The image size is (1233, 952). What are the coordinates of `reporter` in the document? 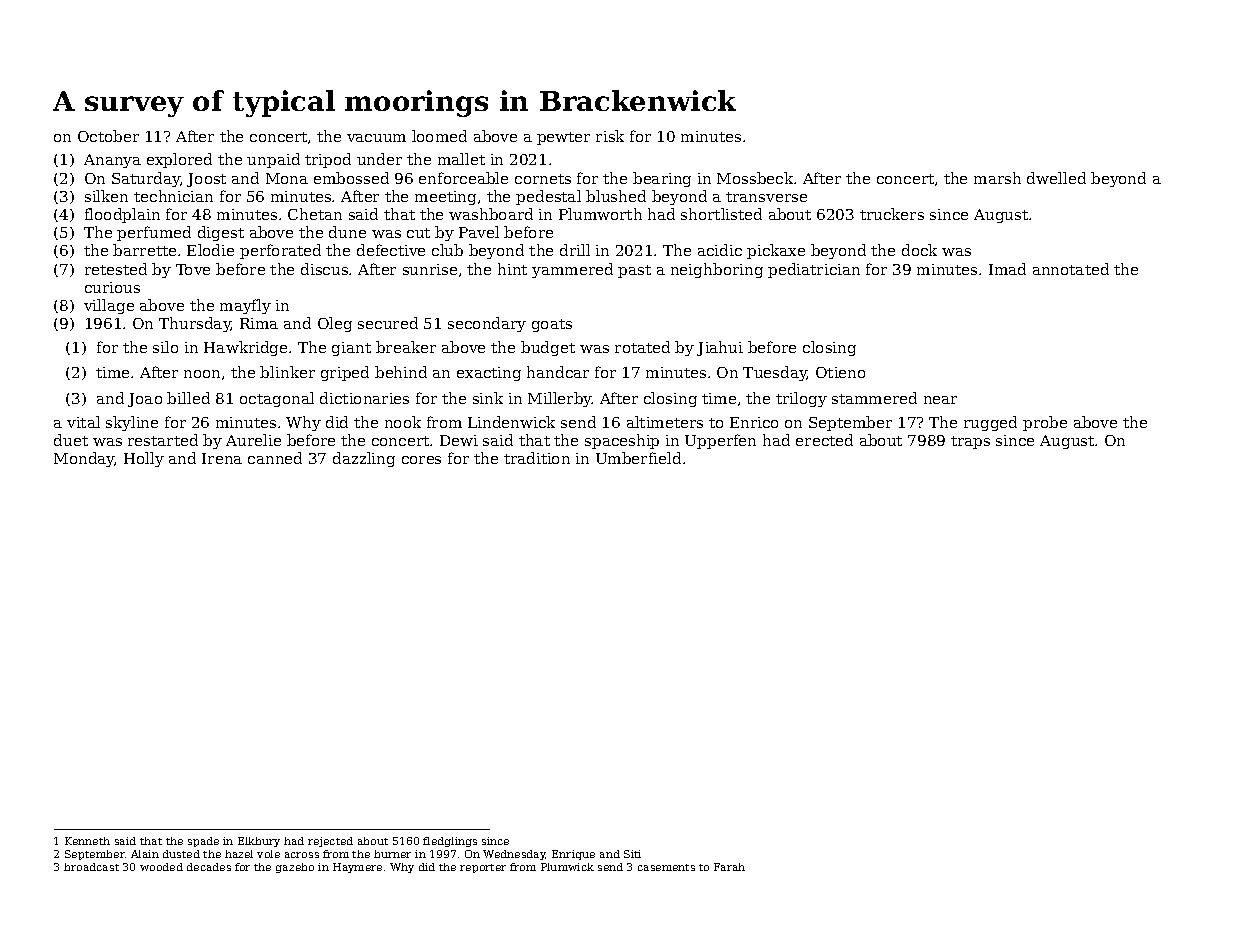 It's located at (483, 868).
